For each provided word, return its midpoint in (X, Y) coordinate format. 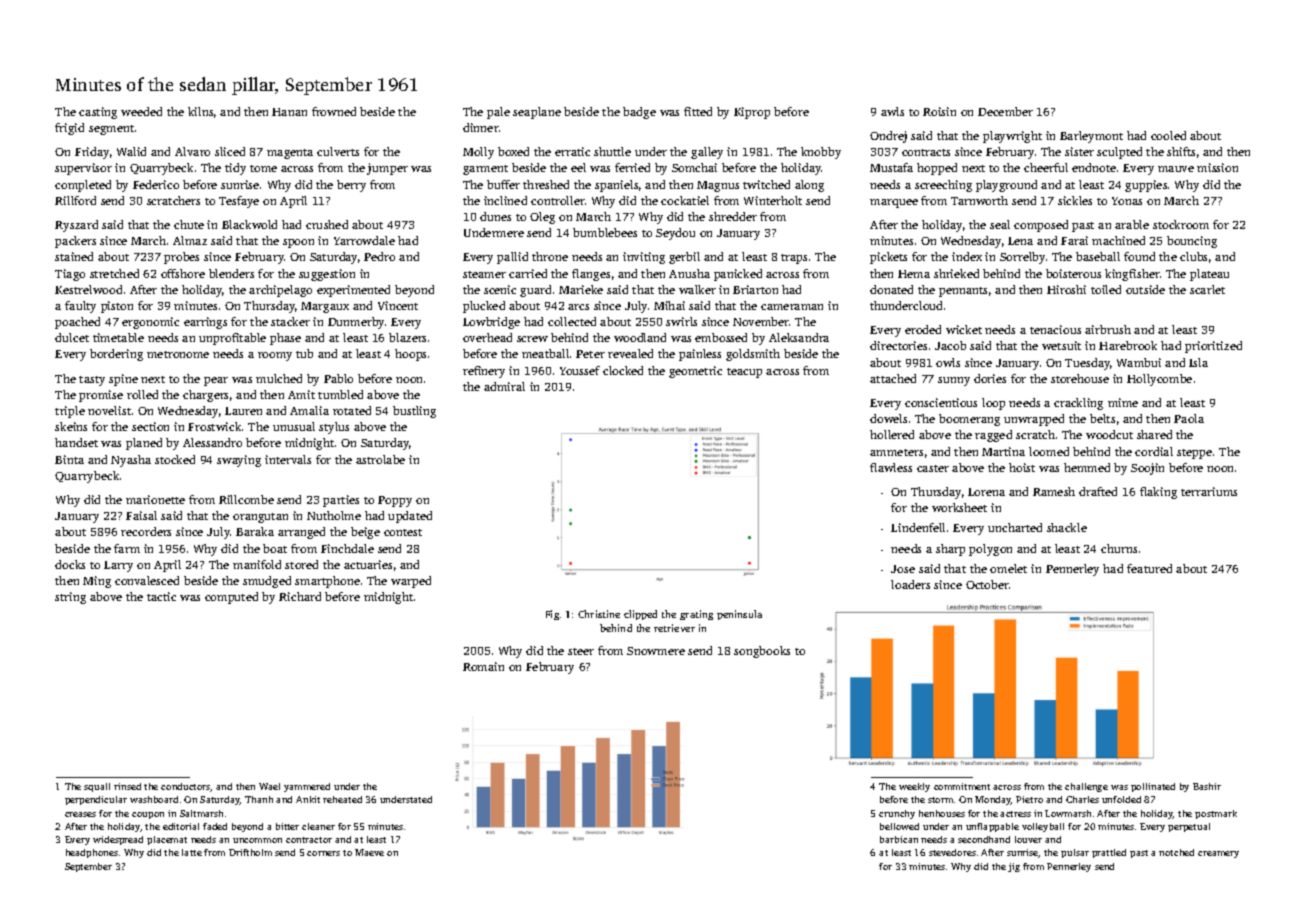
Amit (301, 394)
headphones (92, 853)
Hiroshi (1066, 289)
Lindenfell (918, 527)
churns (1119, 548)
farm (127, 548)
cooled (1168, 135)
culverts (338, 151)
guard (535, 291)
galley (707, 153)
